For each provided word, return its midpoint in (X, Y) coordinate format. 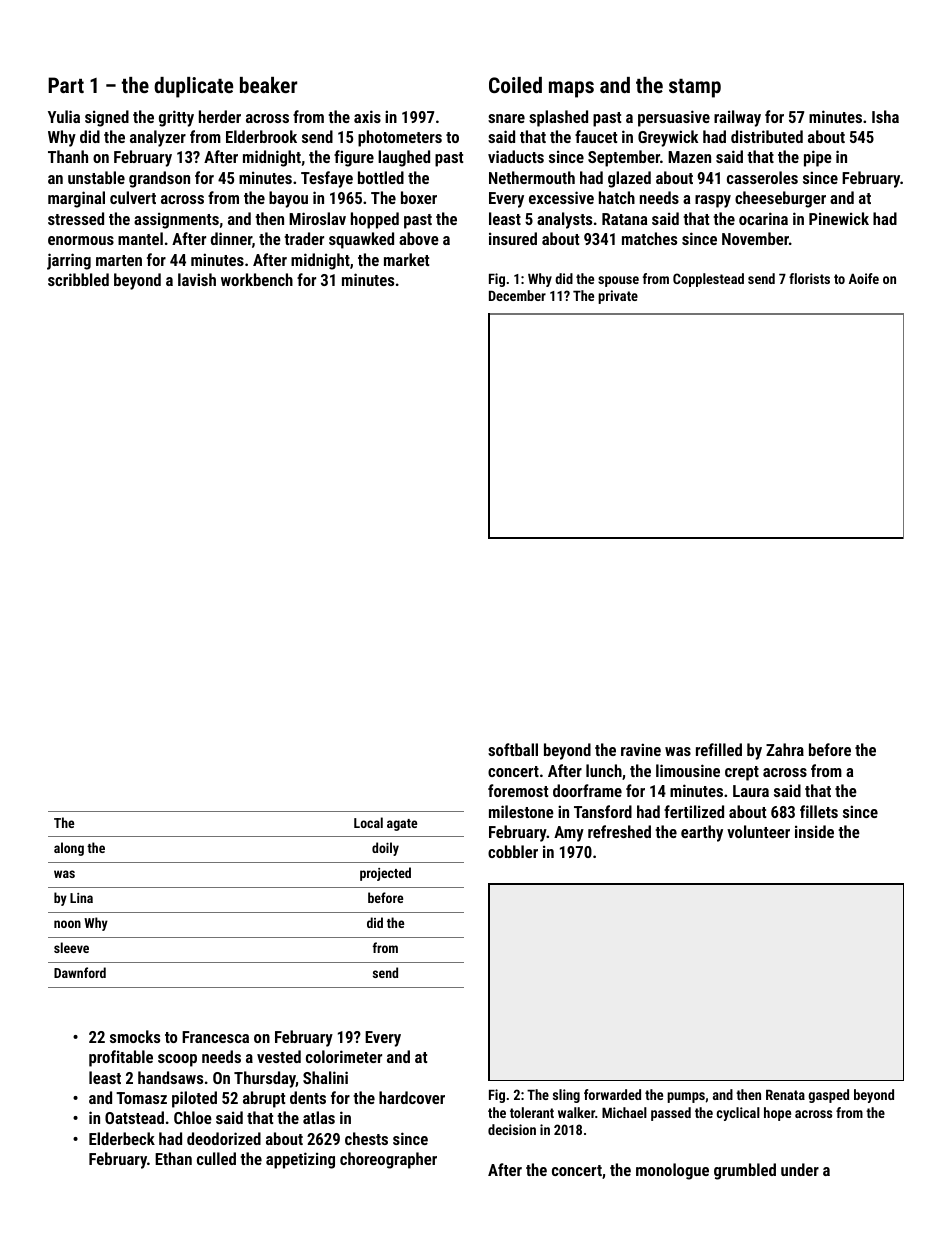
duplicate (193, 87)
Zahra (785, 749)
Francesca (215, 1037)
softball (513, 749)
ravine (641, 749)
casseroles (762, 177)
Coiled (515, 85)
